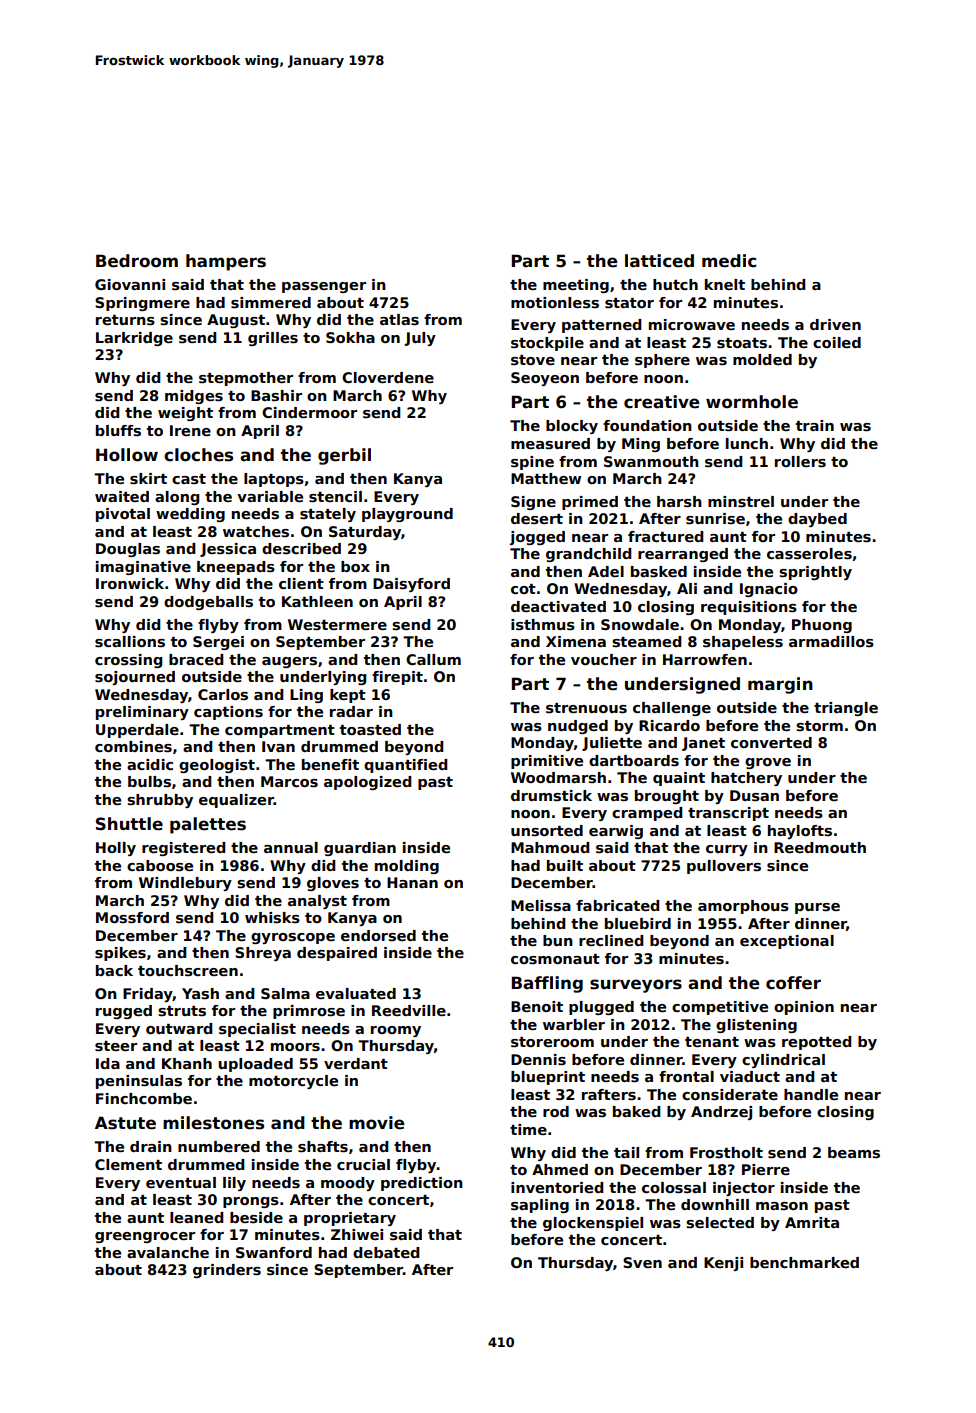 Image resolution: width=976 pixels, height=1413 pixels. Describe the element at coordinates (634, 760) in the screenshot. I see `dartboards` at that location.
